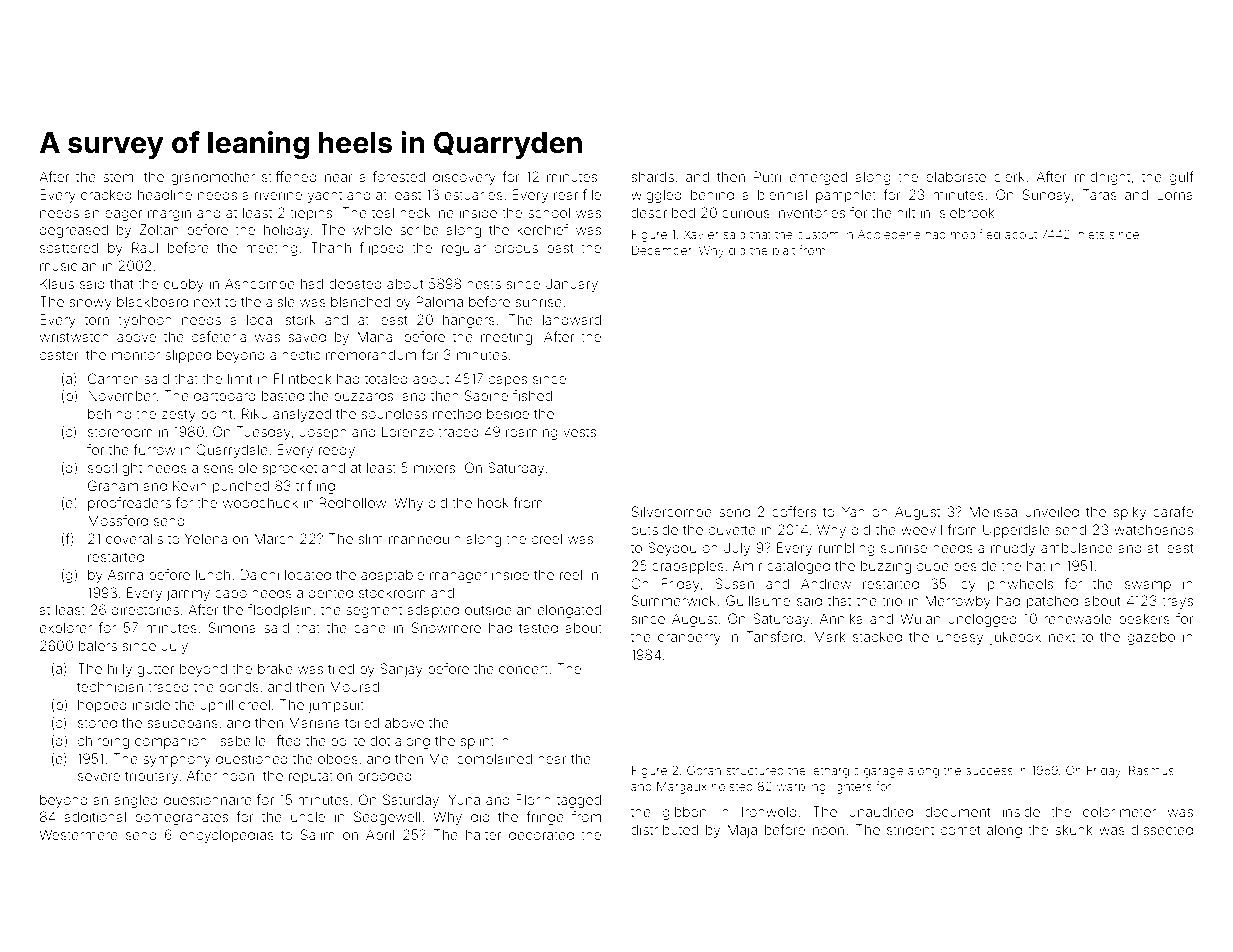 The image size is (1233, 952). I want to click on inlets, so click(1090, 234).
